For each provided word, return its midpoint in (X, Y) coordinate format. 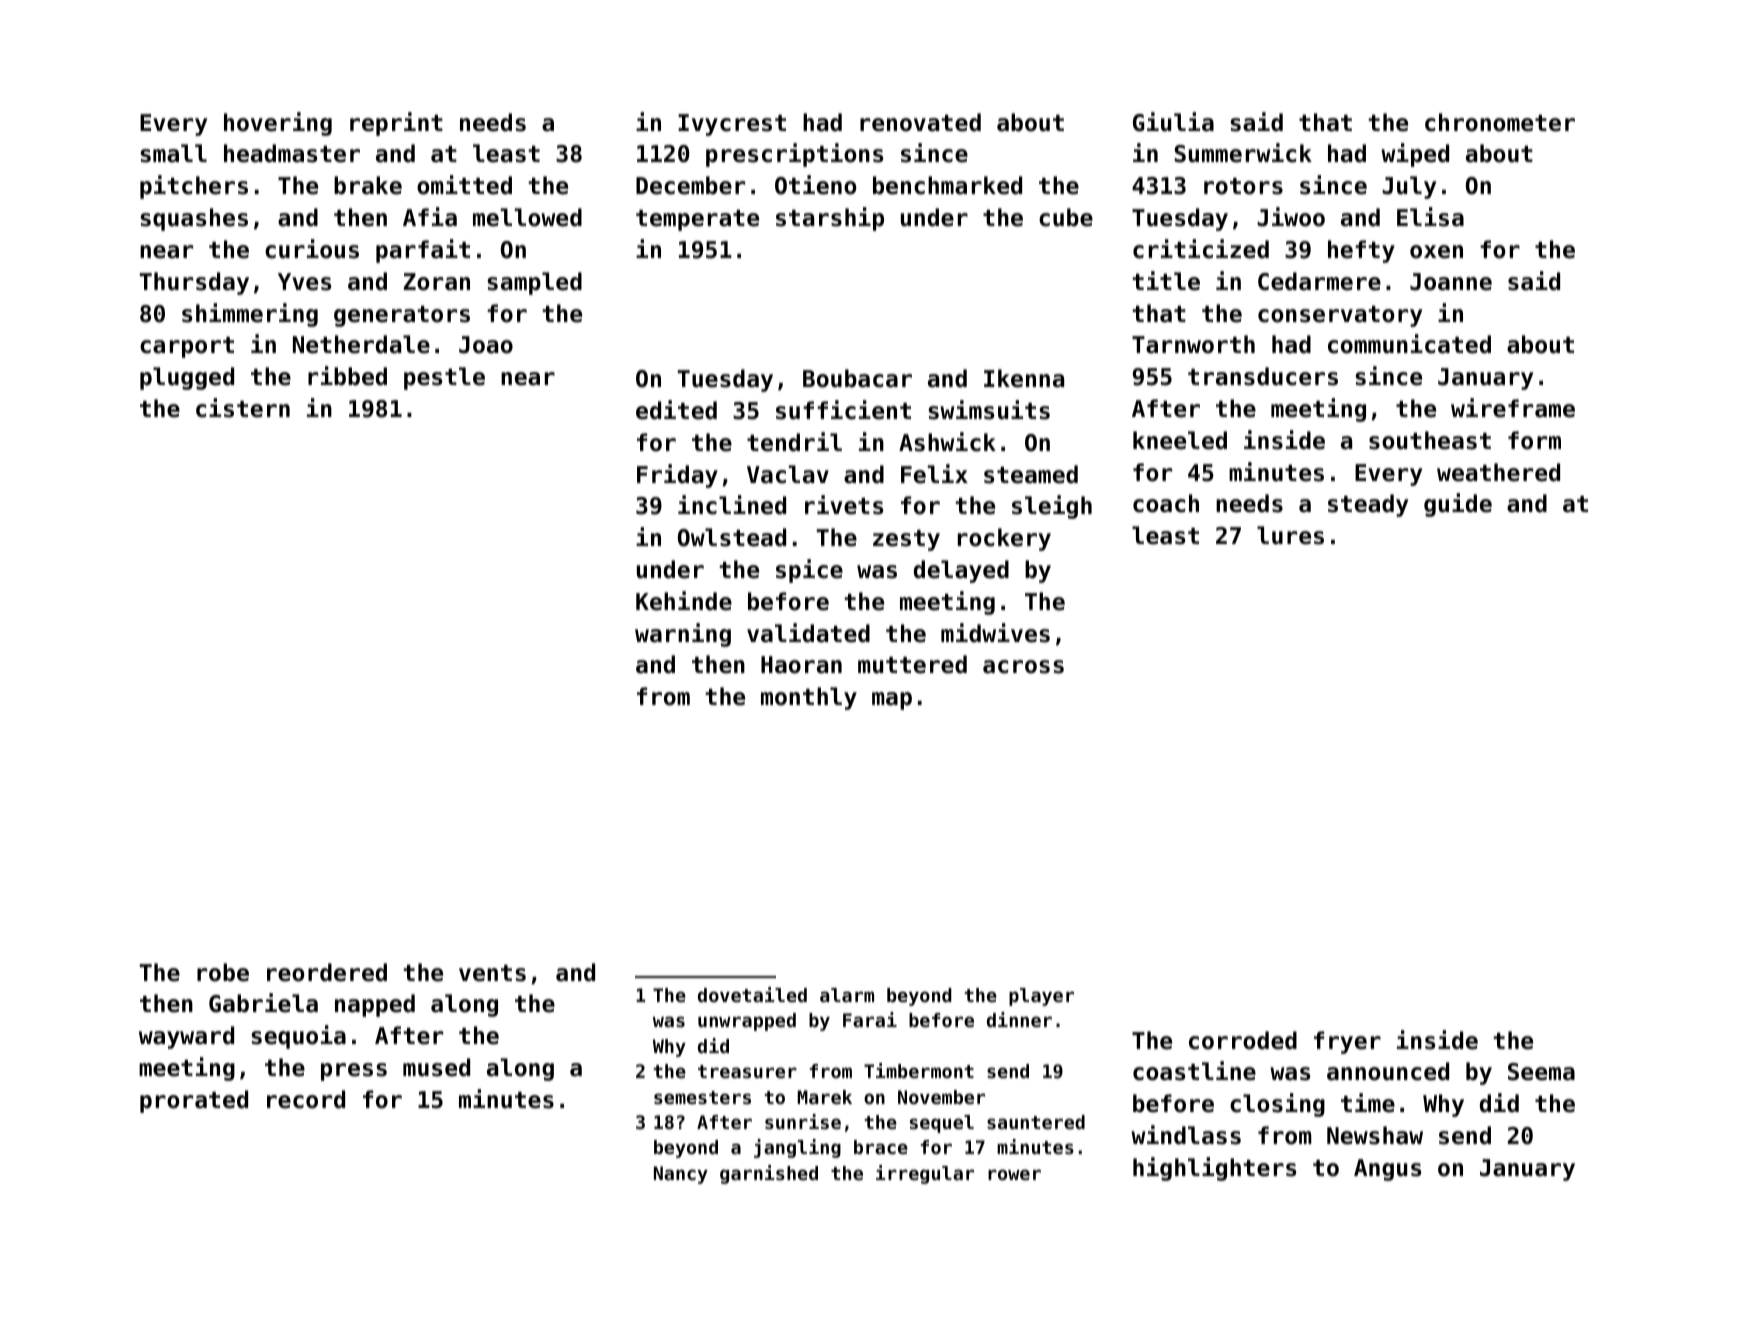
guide (1458, 505)
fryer (1347, 1042)
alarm (847, 995)
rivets (844, 505)
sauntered (1036, 1122)
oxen (1436, 252)
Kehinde (684, 601)
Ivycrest (732, 125)
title (1166, 281)
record (306, 1099)
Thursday (194, 283)
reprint (396, 124)
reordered (327, 972)
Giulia (1173, 122)
